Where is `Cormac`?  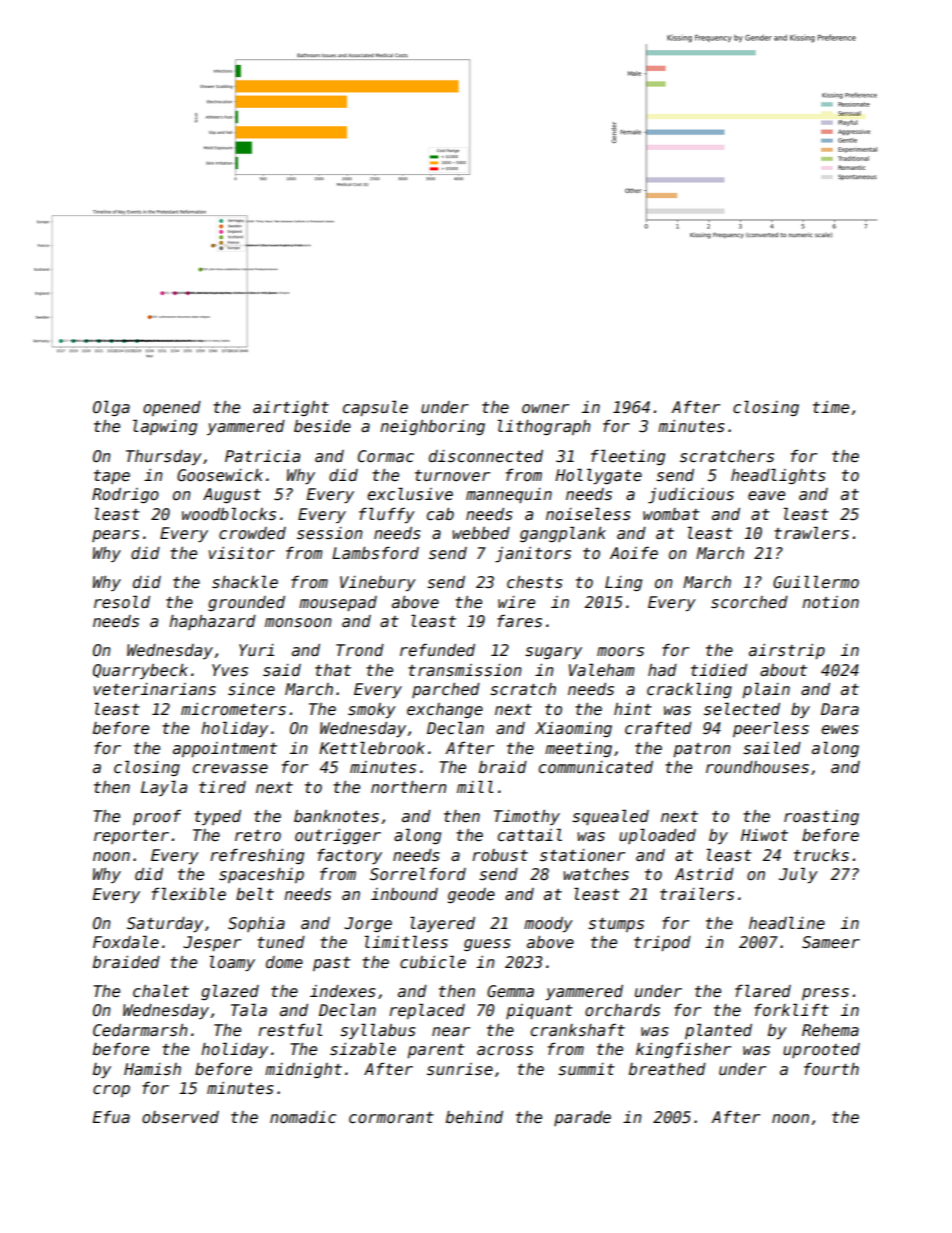 Cormac is located at coordinates (386, 456).
